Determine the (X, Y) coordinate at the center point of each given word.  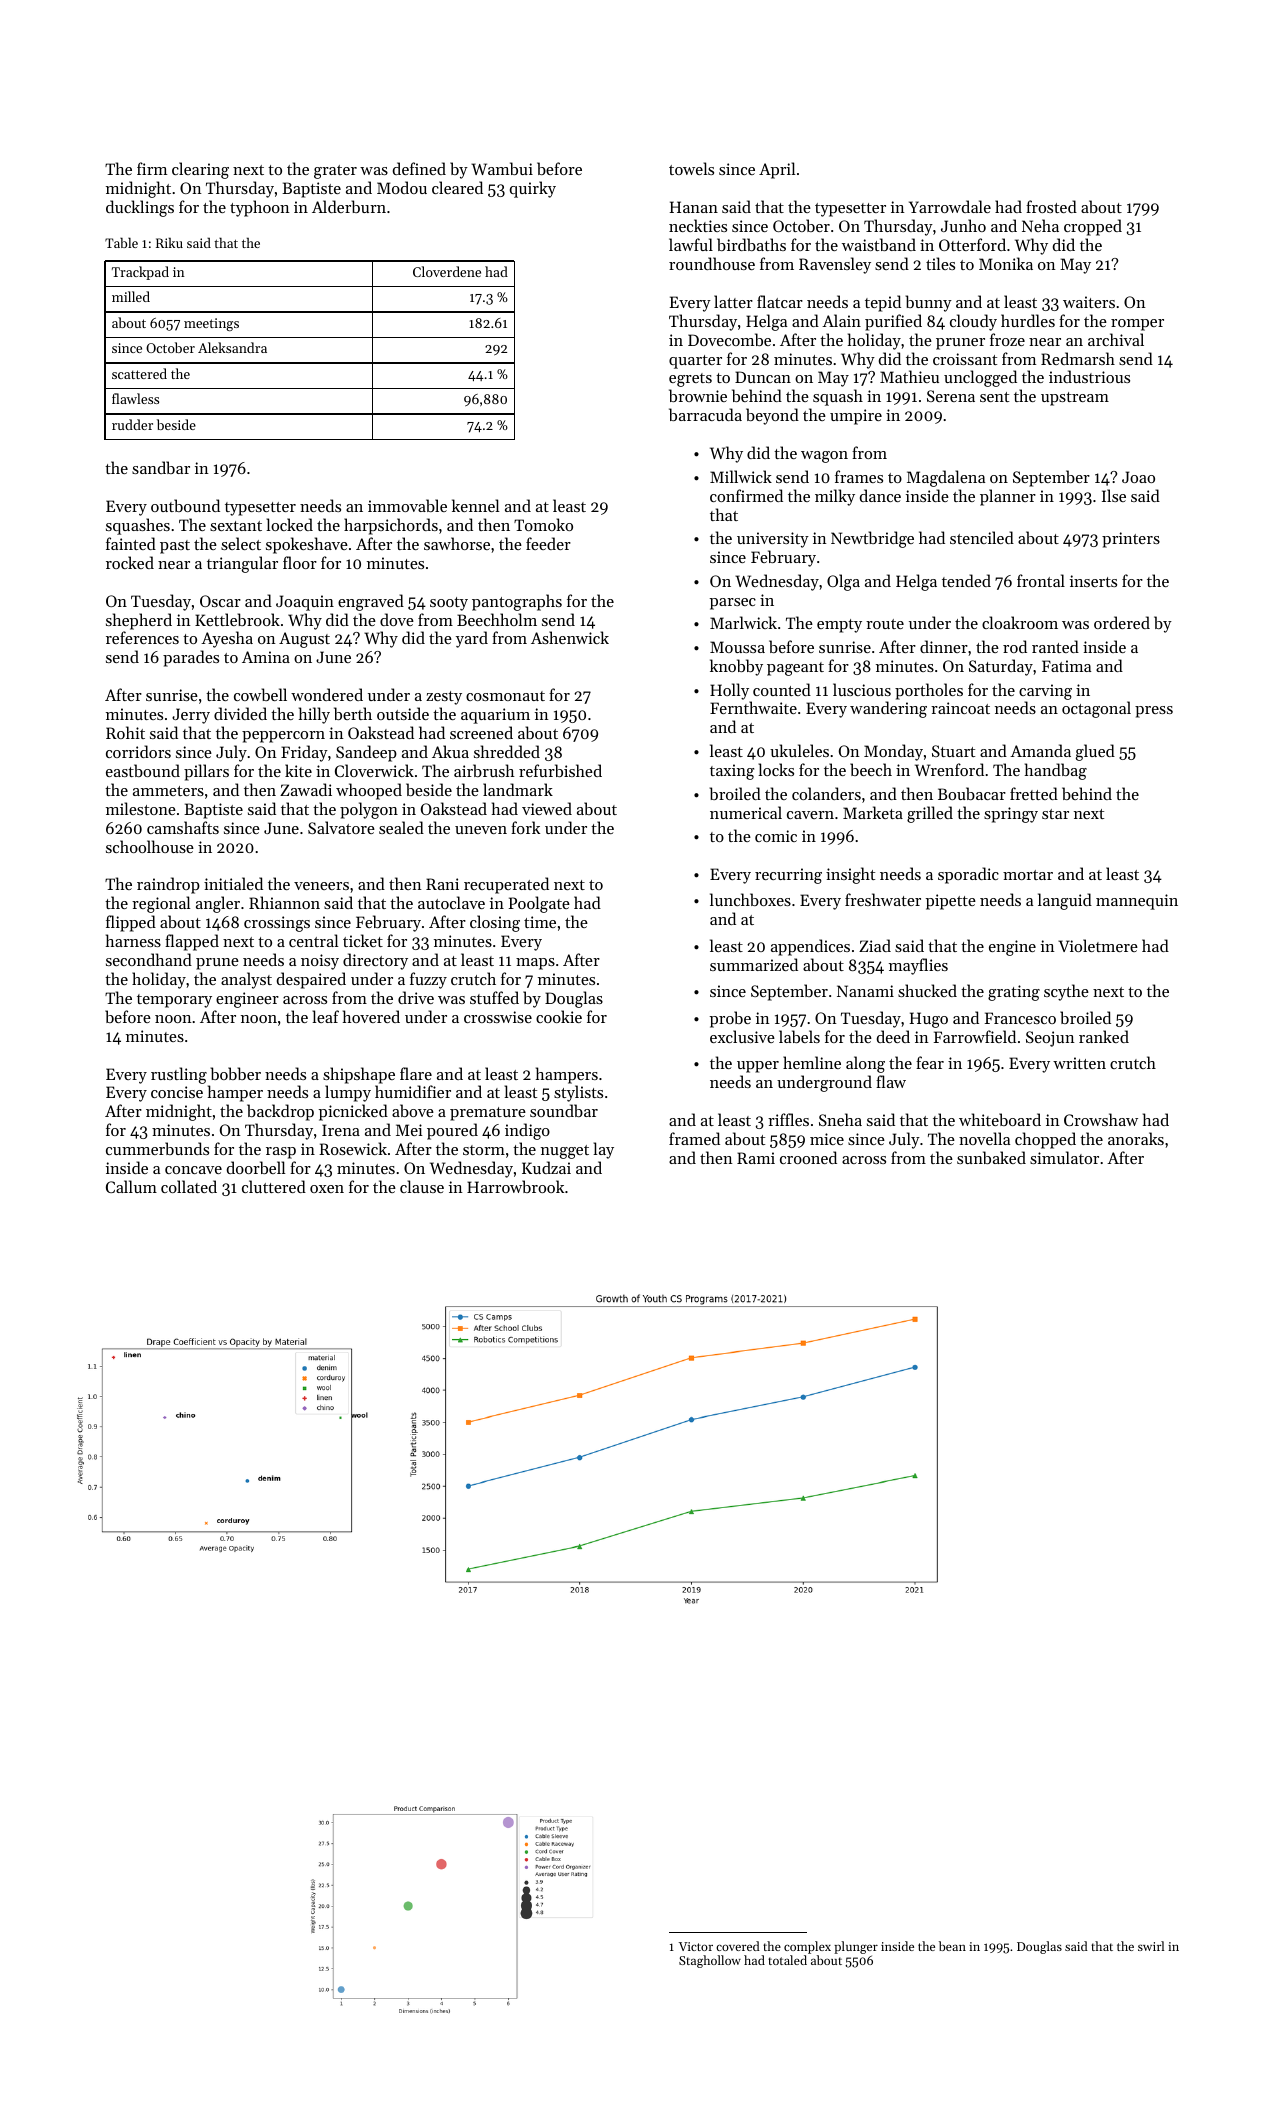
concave (193, 1170)
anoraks (1136, 1138)
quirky (533, 189)
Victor (696, 1946)
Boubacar (972, 793)
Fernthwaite (753, 707)
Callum (131, 1186)
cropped (1093, 227)
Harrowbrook (515, 1186)
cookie (559, 1016)
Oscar (220, 601)
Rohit (125, 732)
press (1154, 712)
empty (839, 626)
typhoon (260, 208)
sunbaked (991, 1157)
